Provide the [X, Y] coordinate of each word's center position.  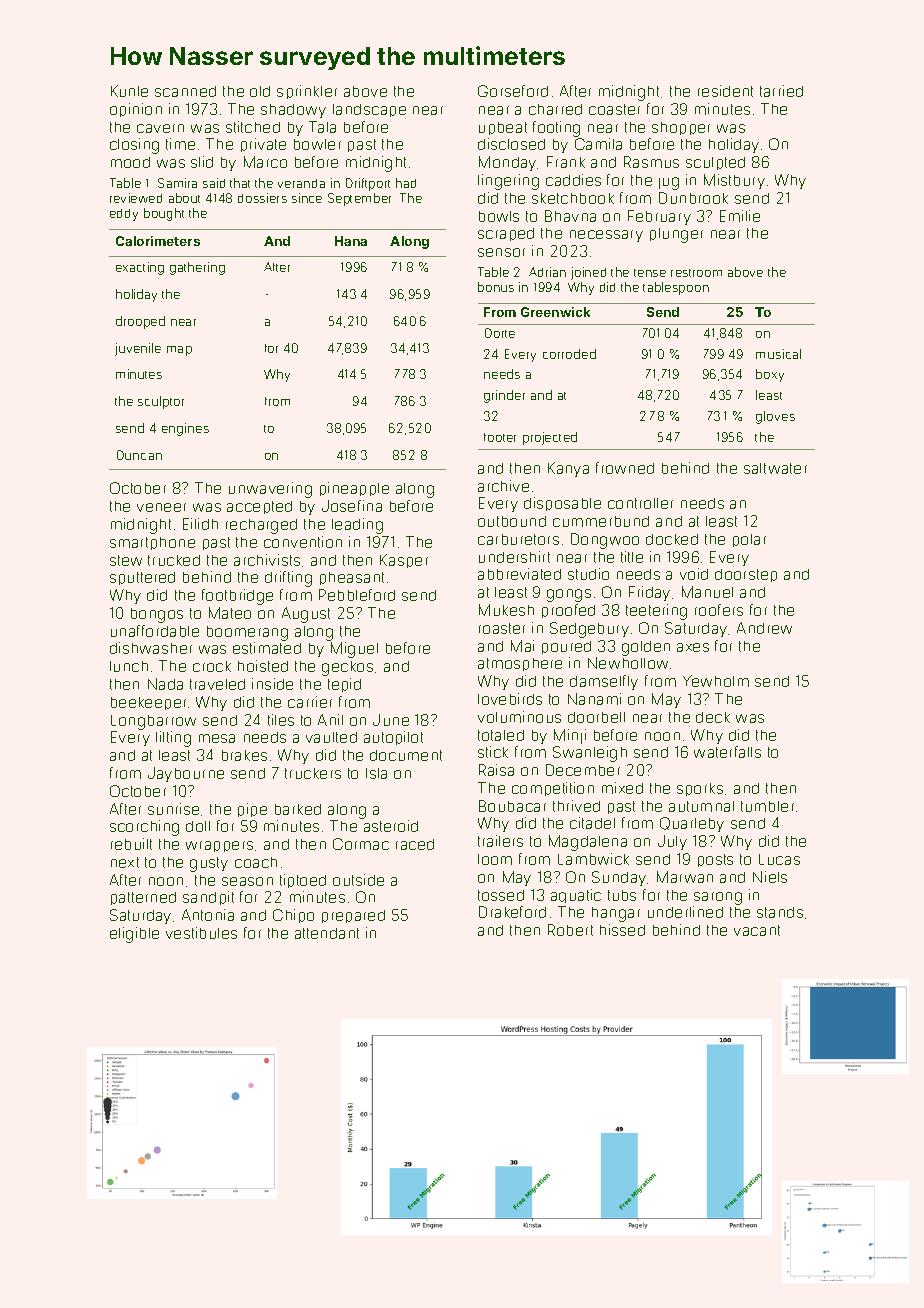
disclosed [511, 144]
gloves [775, 417]
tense [650, 273]
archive [503, 486]
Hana [351, 241]
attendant [327, 933]
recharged [261, 526]
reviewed [136, 198]
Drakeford [512, 912]
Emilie [740, 216]
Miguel [354, 650]
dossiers [262, 198]
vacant [757, 930]
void [694, 574]
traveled [217, 684]
